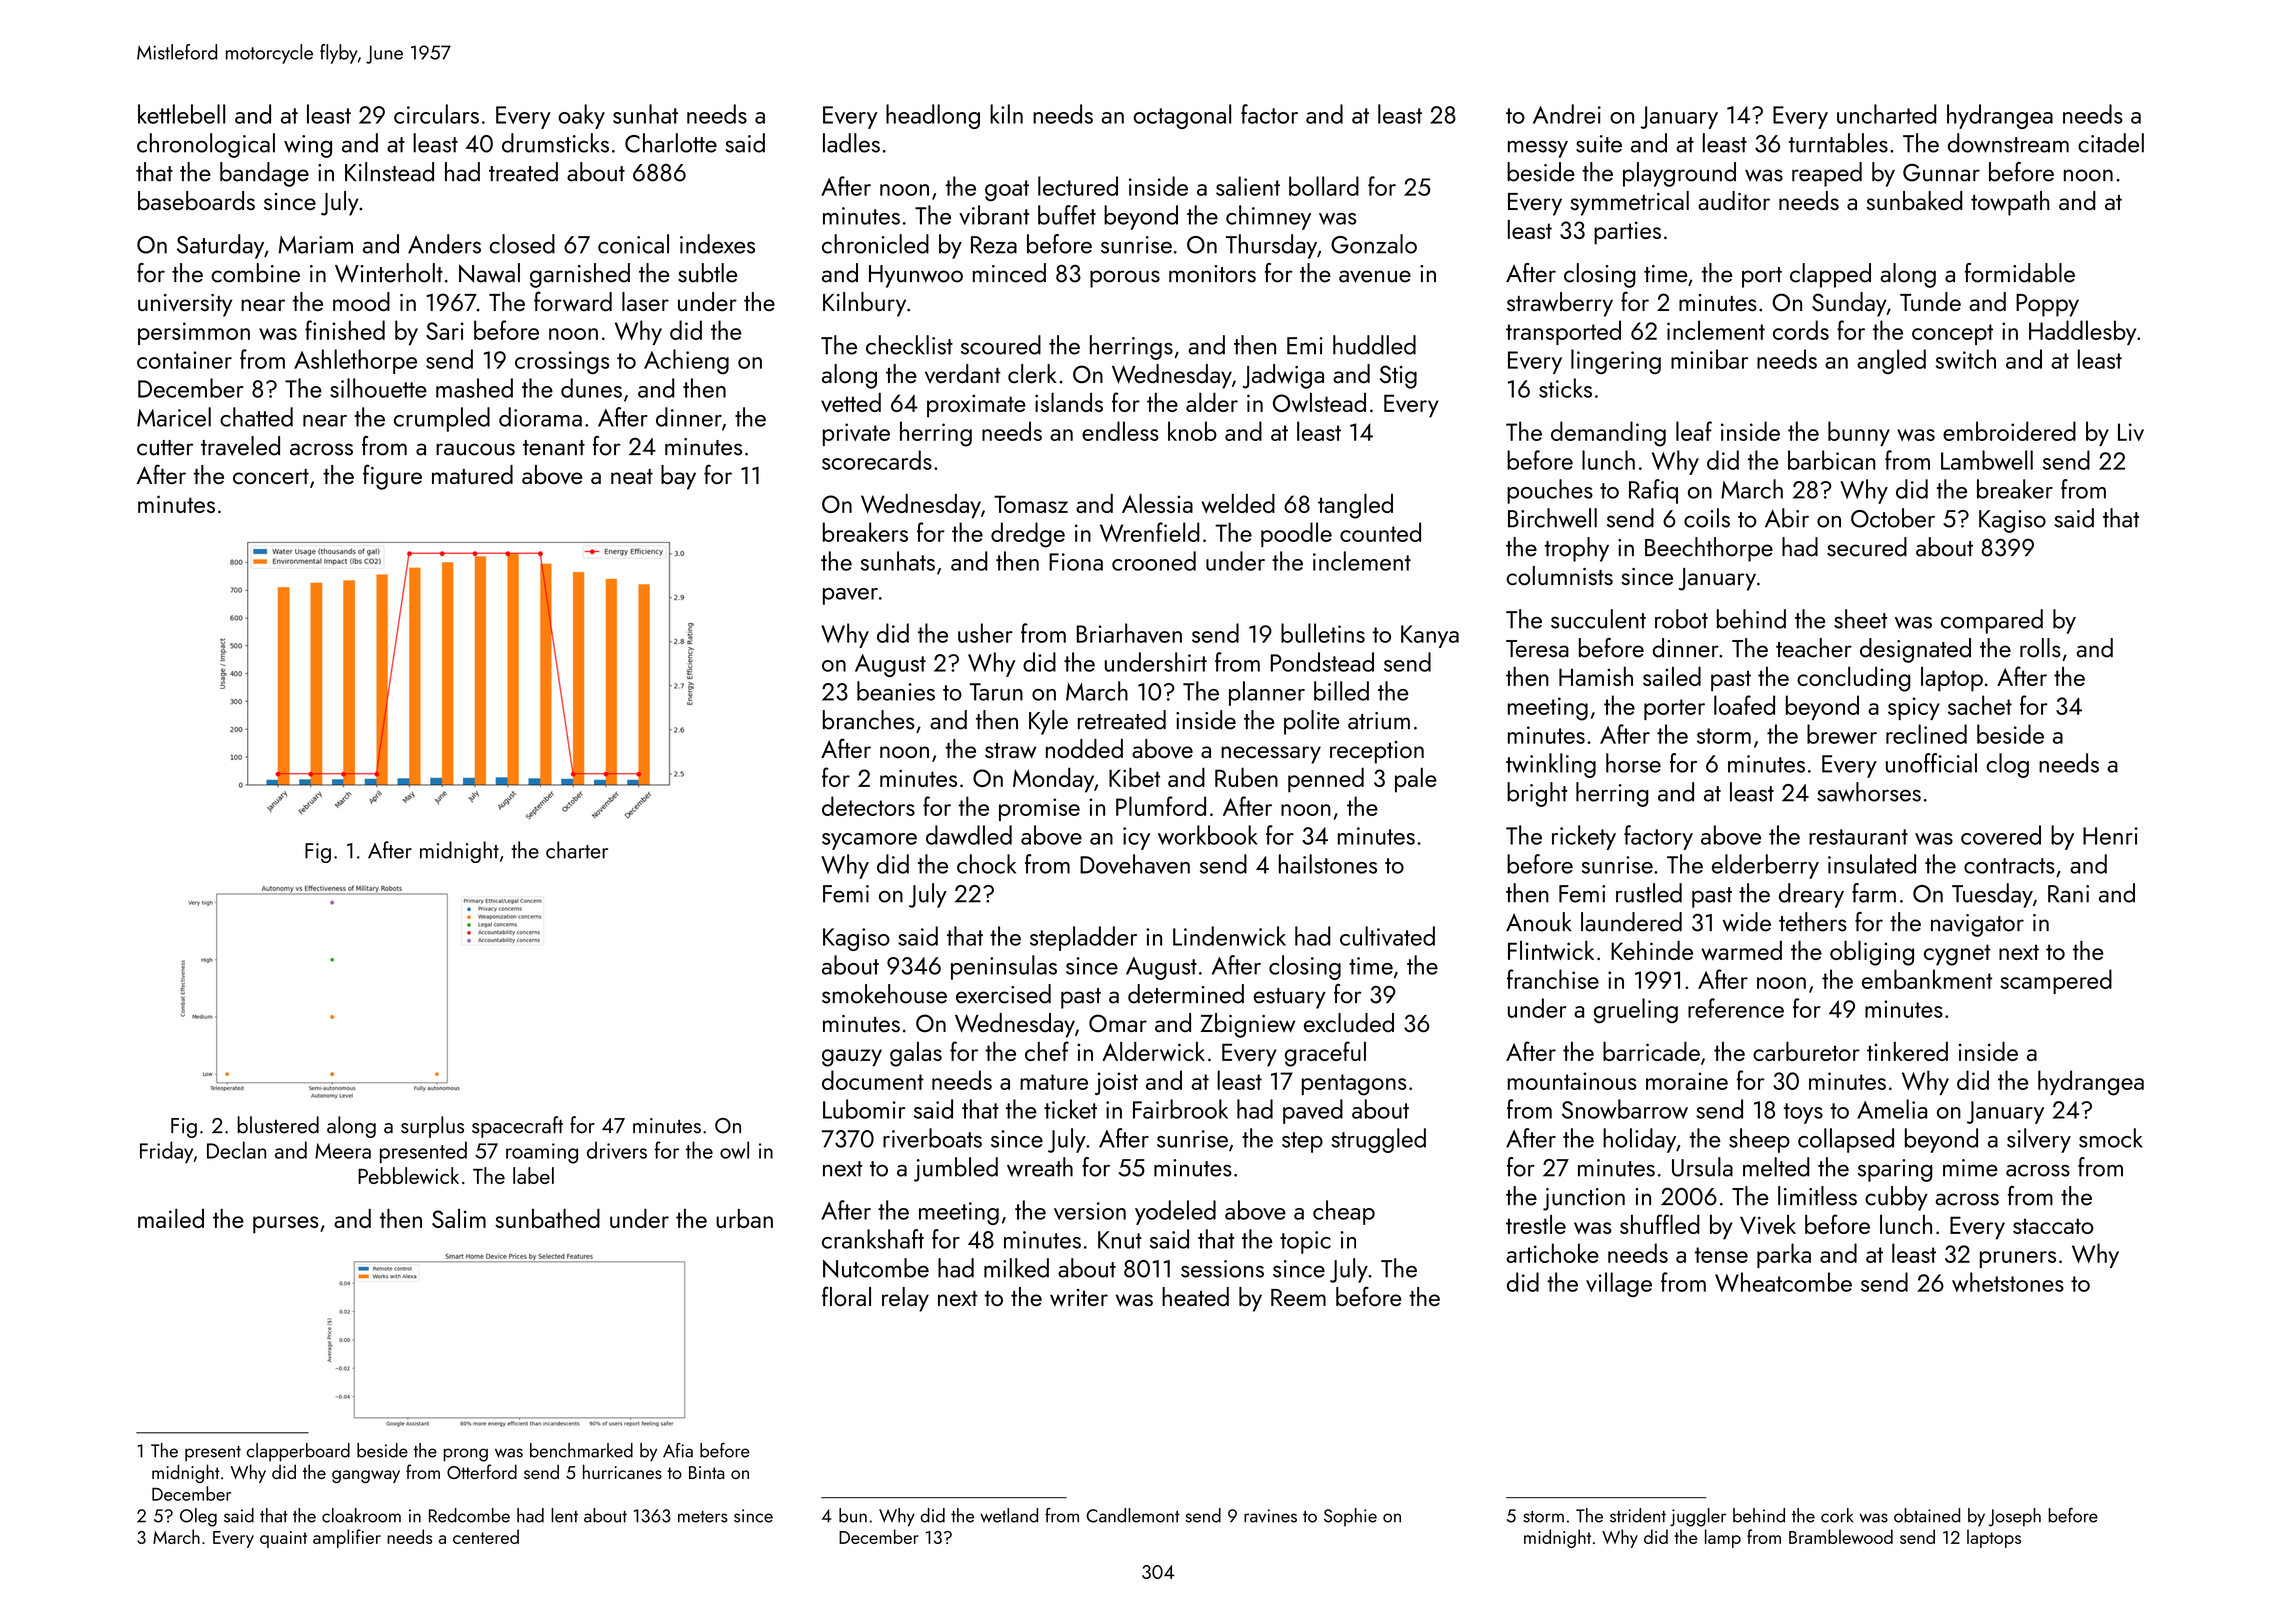 The height and width of the screenshot is (1614, 2282). I want to click on quaint, so click(283, 1539).
